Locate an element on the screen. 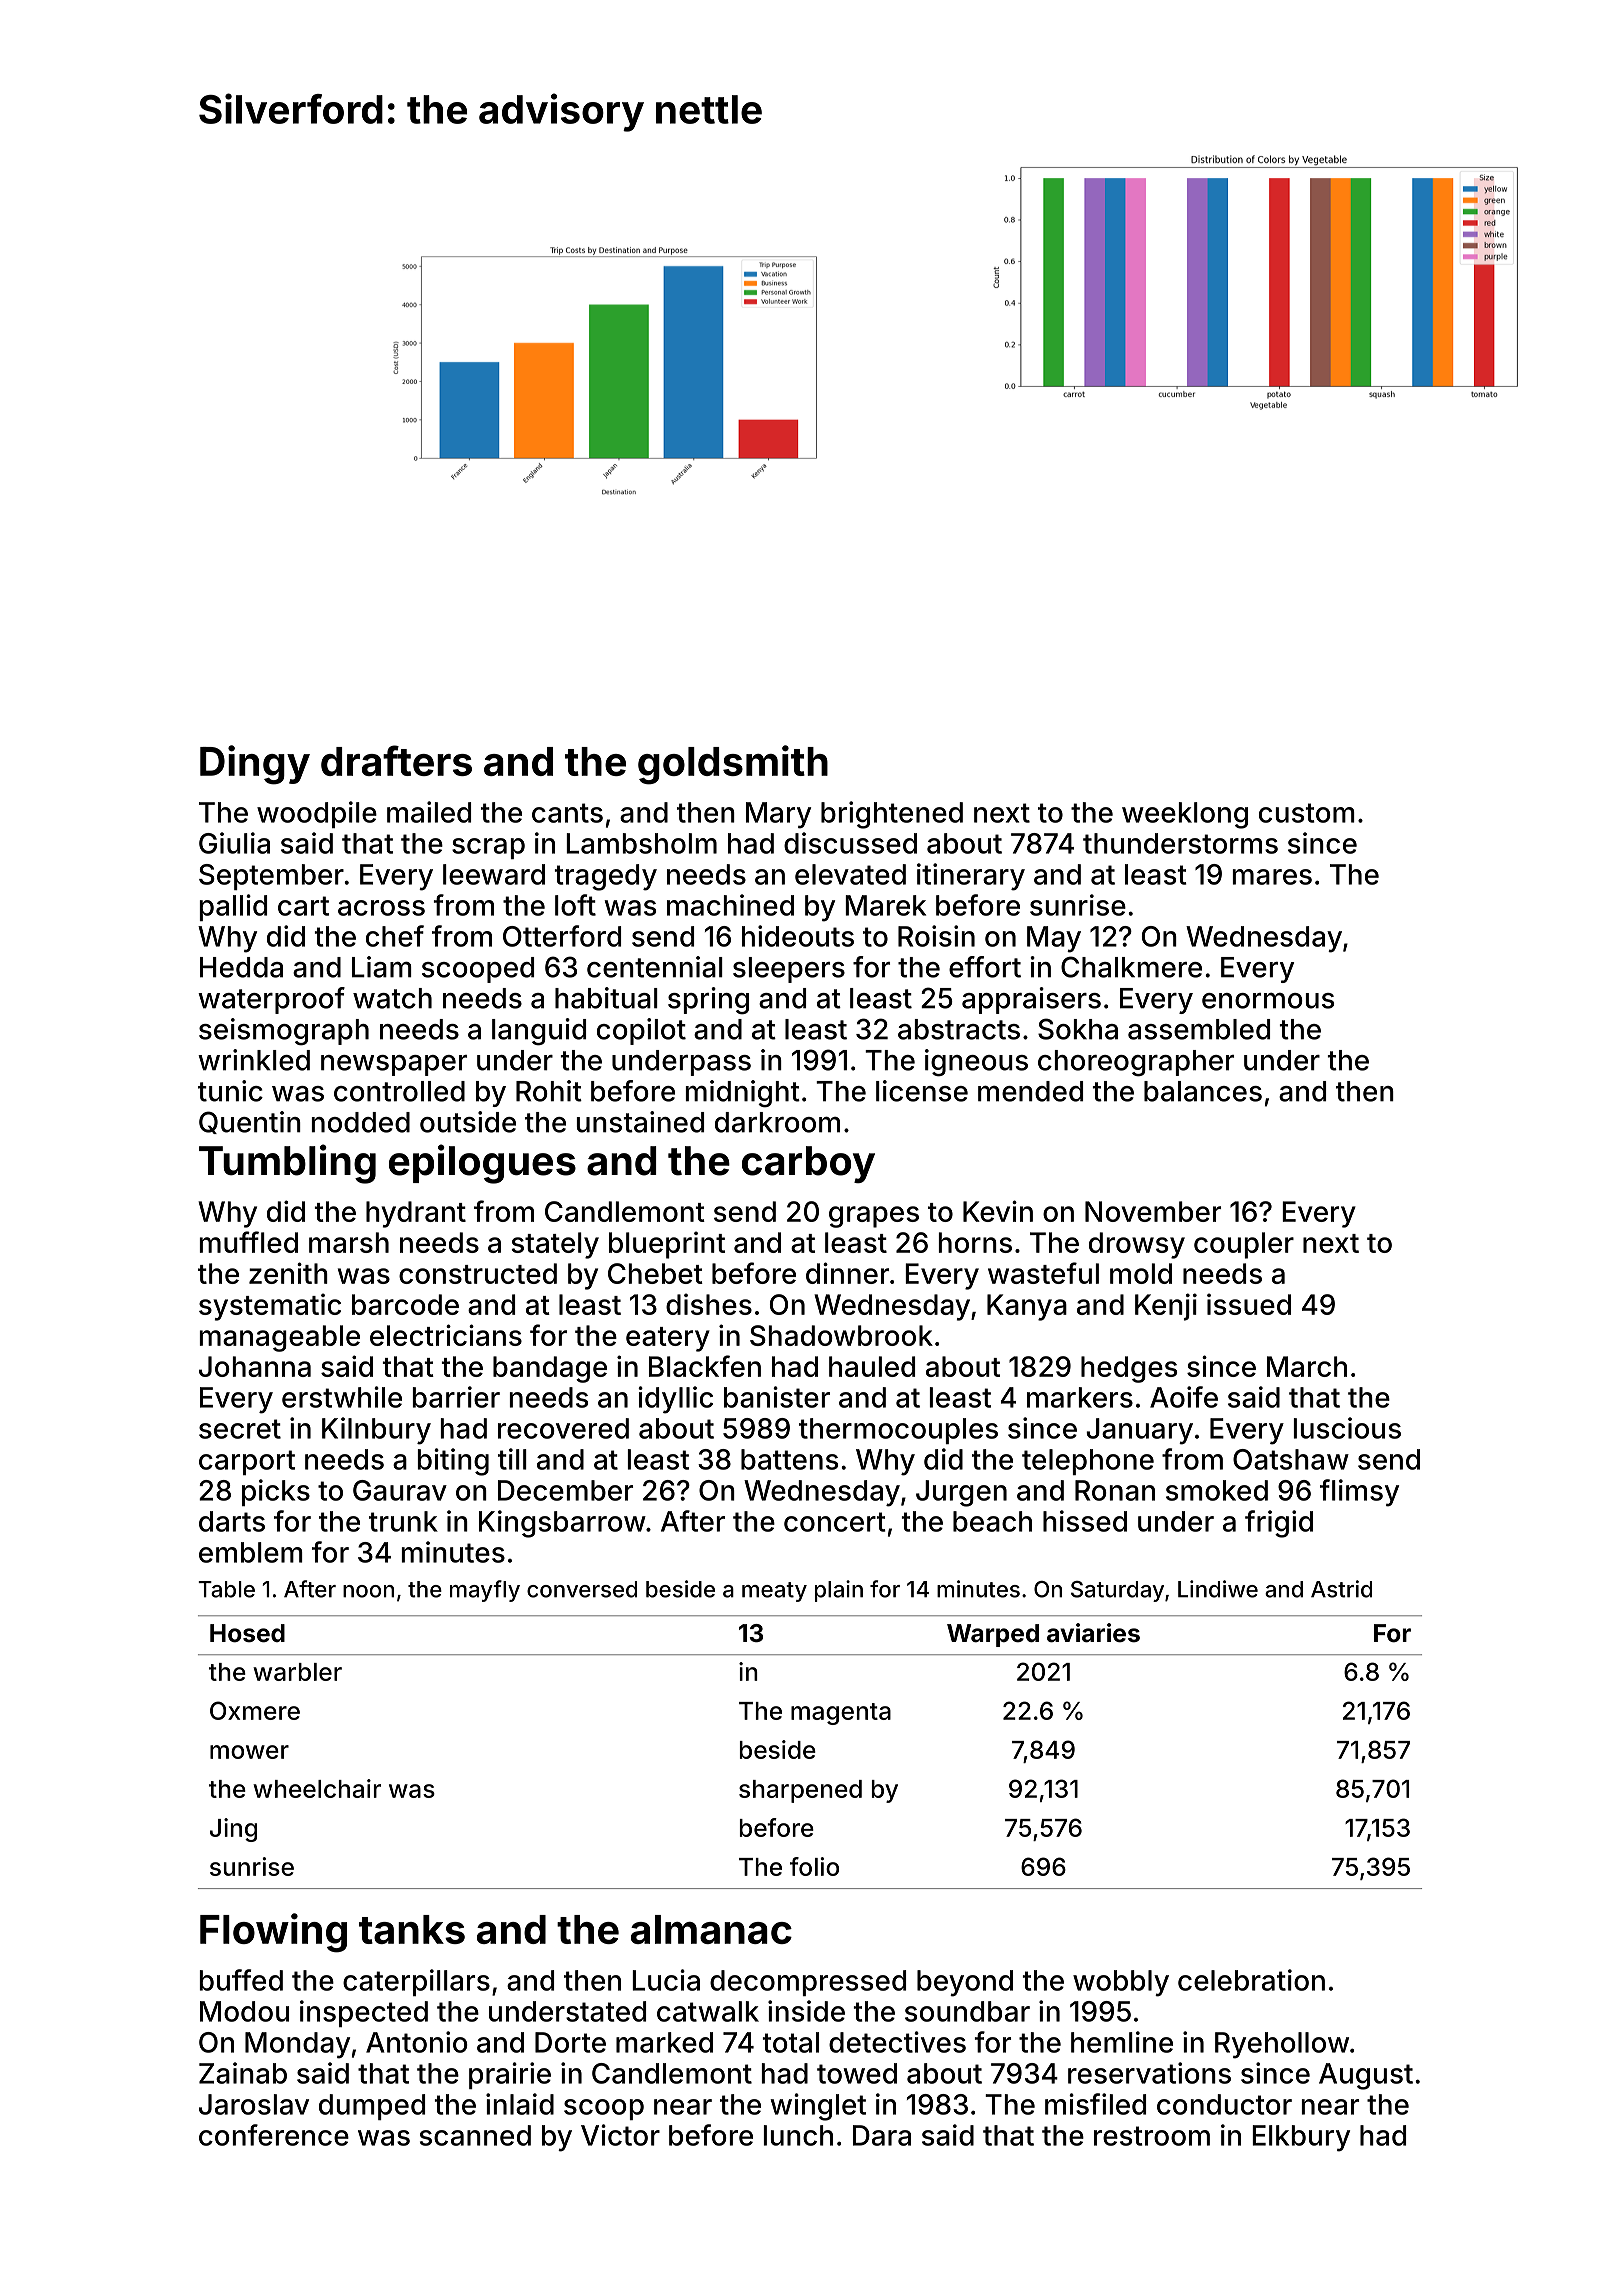 Image resolution: width=1620 pixels, height=2292 pixels. conductor is located at coordinates (1224, 2104).
